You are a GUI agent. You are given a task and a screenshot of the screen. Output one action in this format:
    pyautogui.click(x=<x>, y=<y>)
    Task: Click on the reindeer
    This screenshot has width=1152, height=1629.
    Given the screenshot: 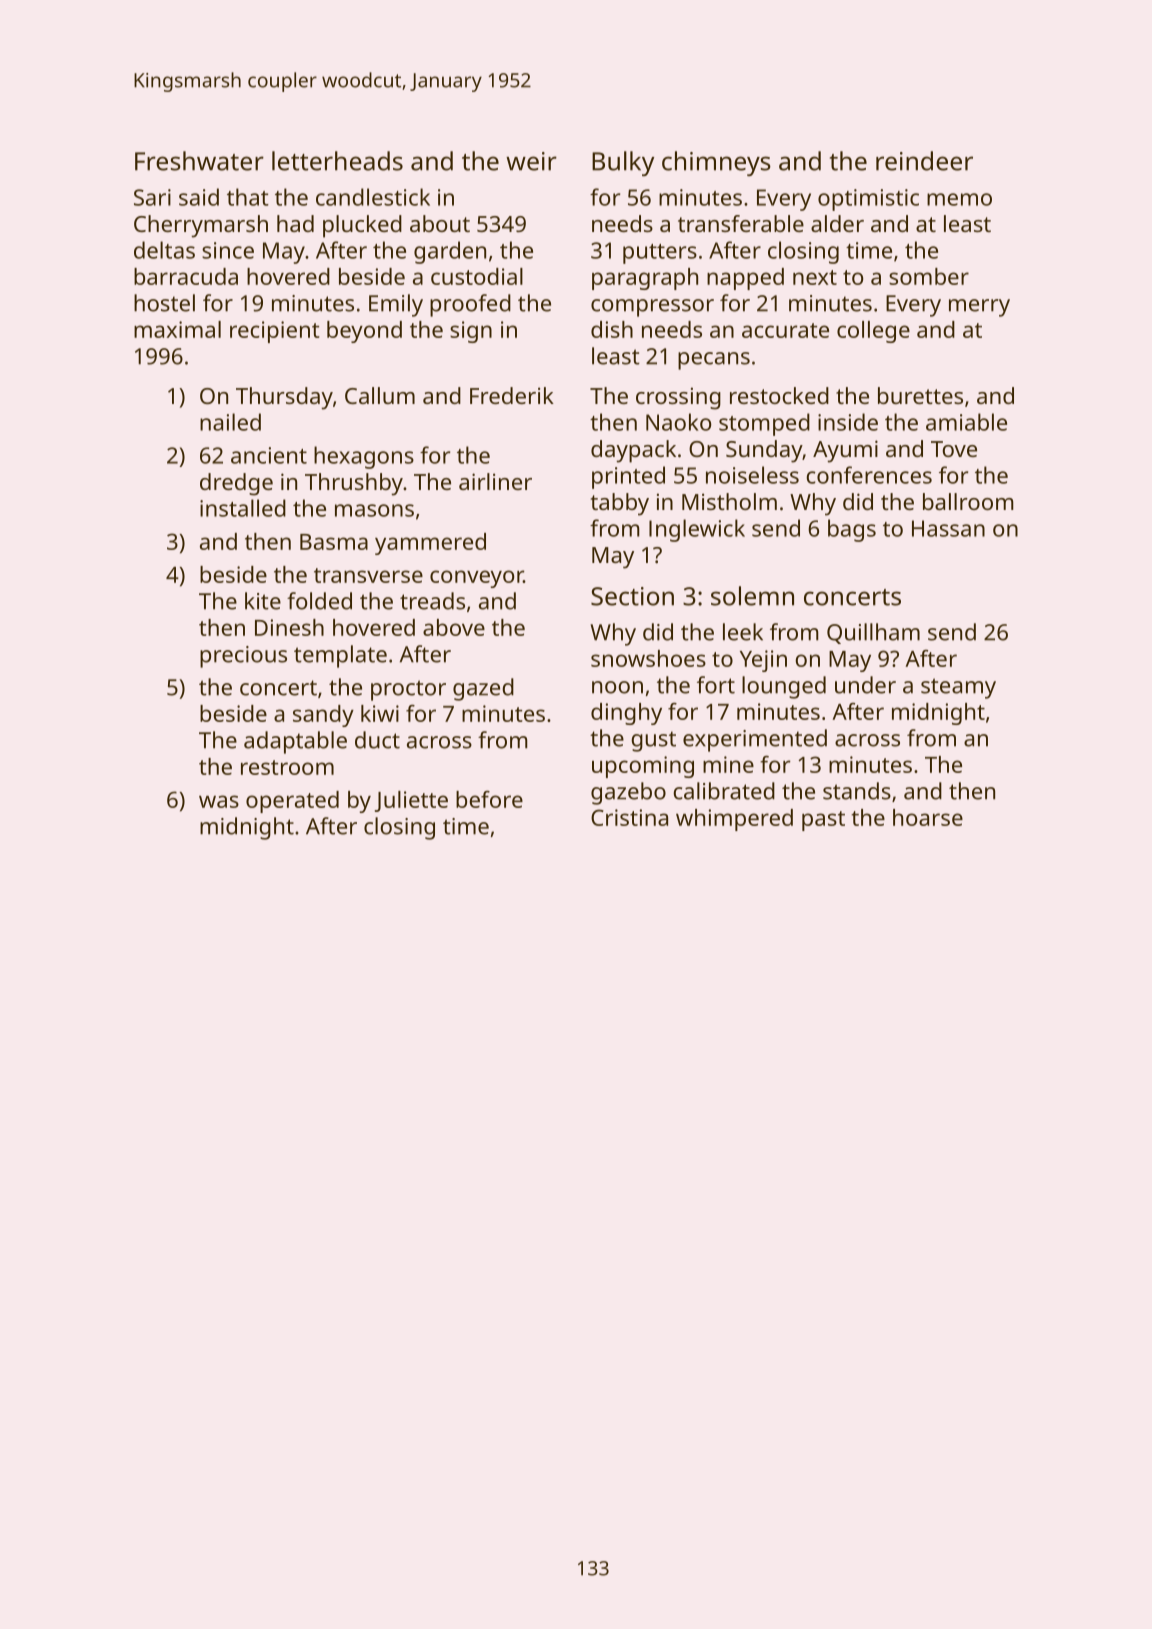 What is the action you would take?
    pyautogui.click(x=924, y=161)
